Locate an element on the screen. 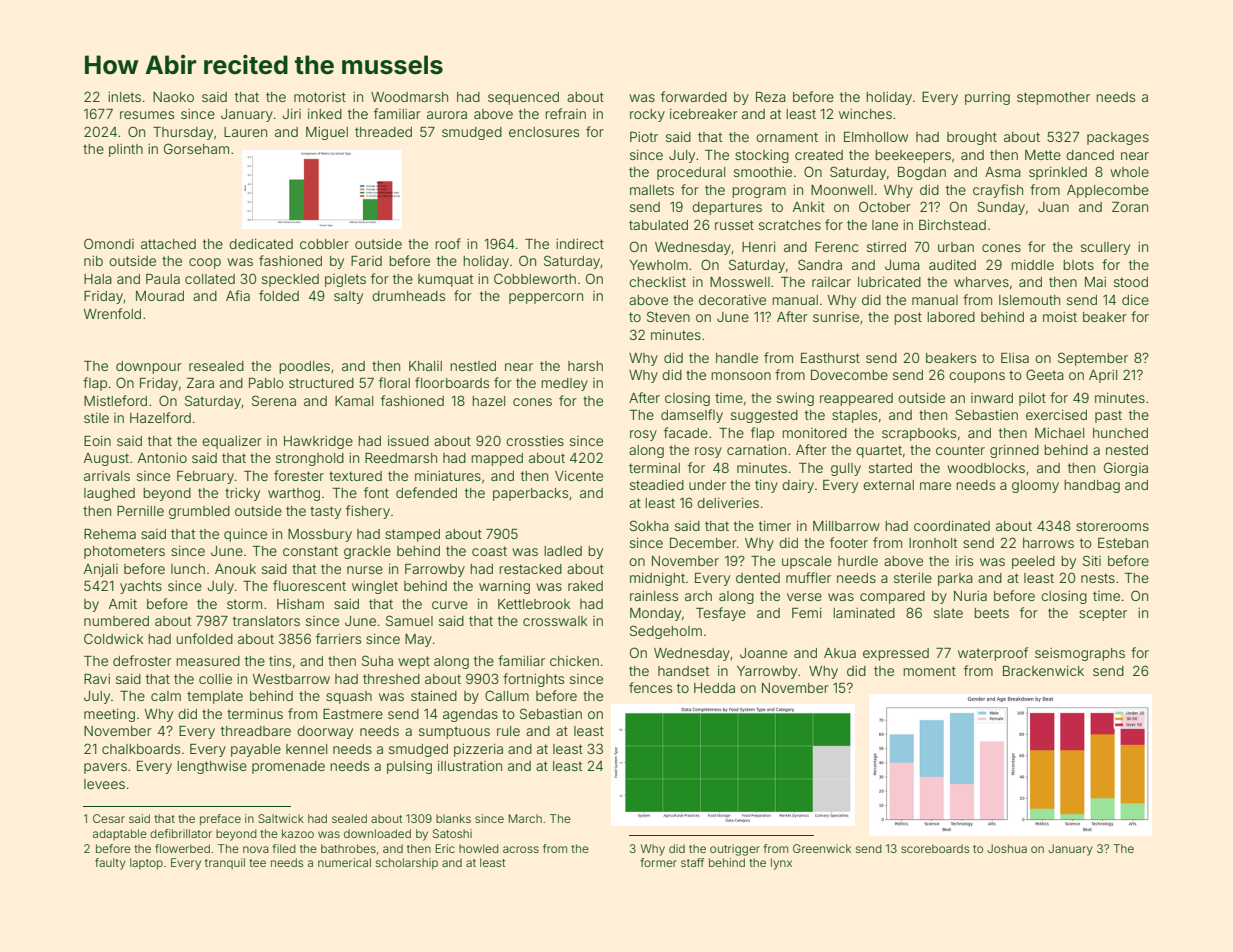 Image resolution: width=1233 pixels, height=952 pixels. inlets is located at coordinates (124, 97).
